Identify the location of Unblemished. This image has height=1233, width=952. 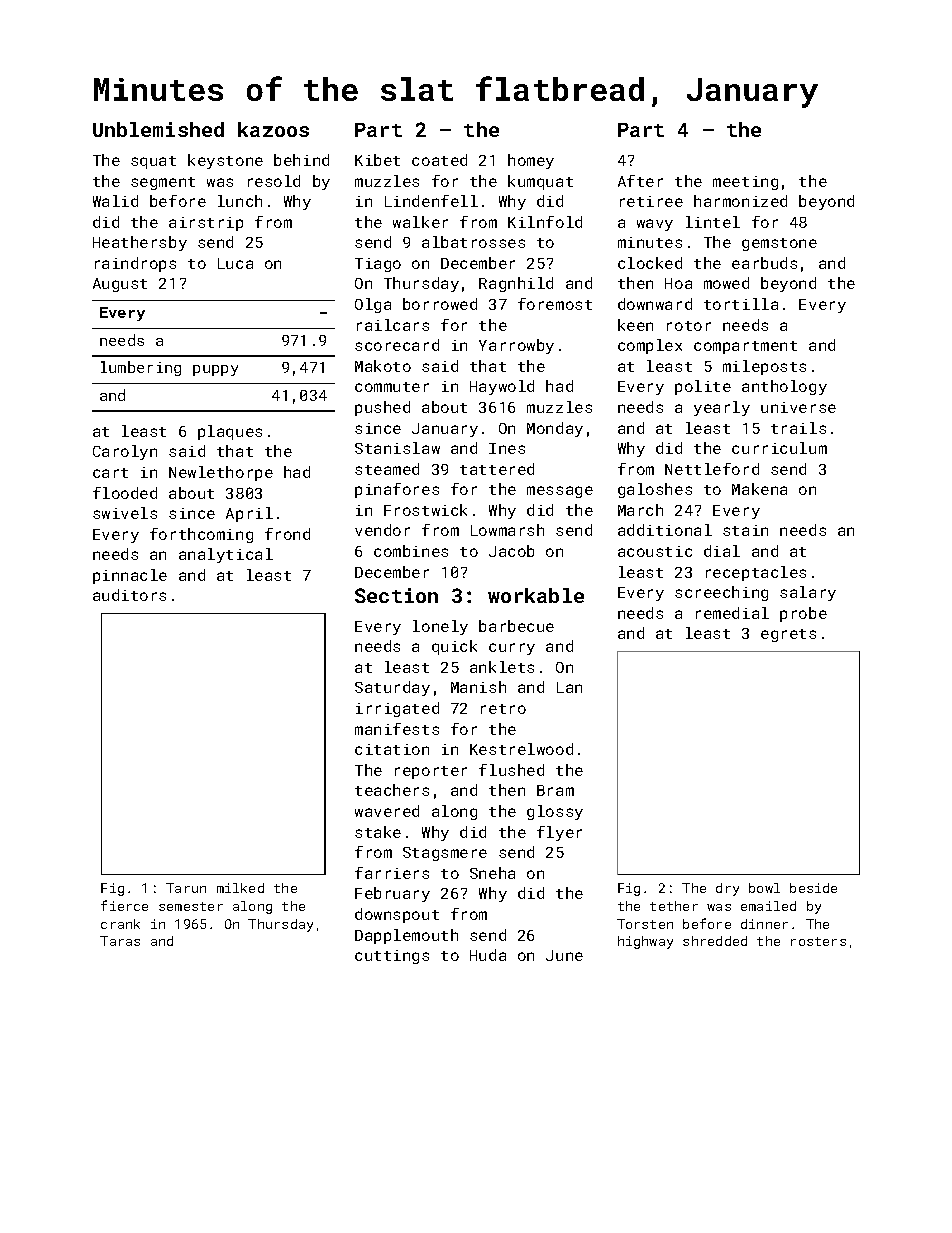
(158, 129).
